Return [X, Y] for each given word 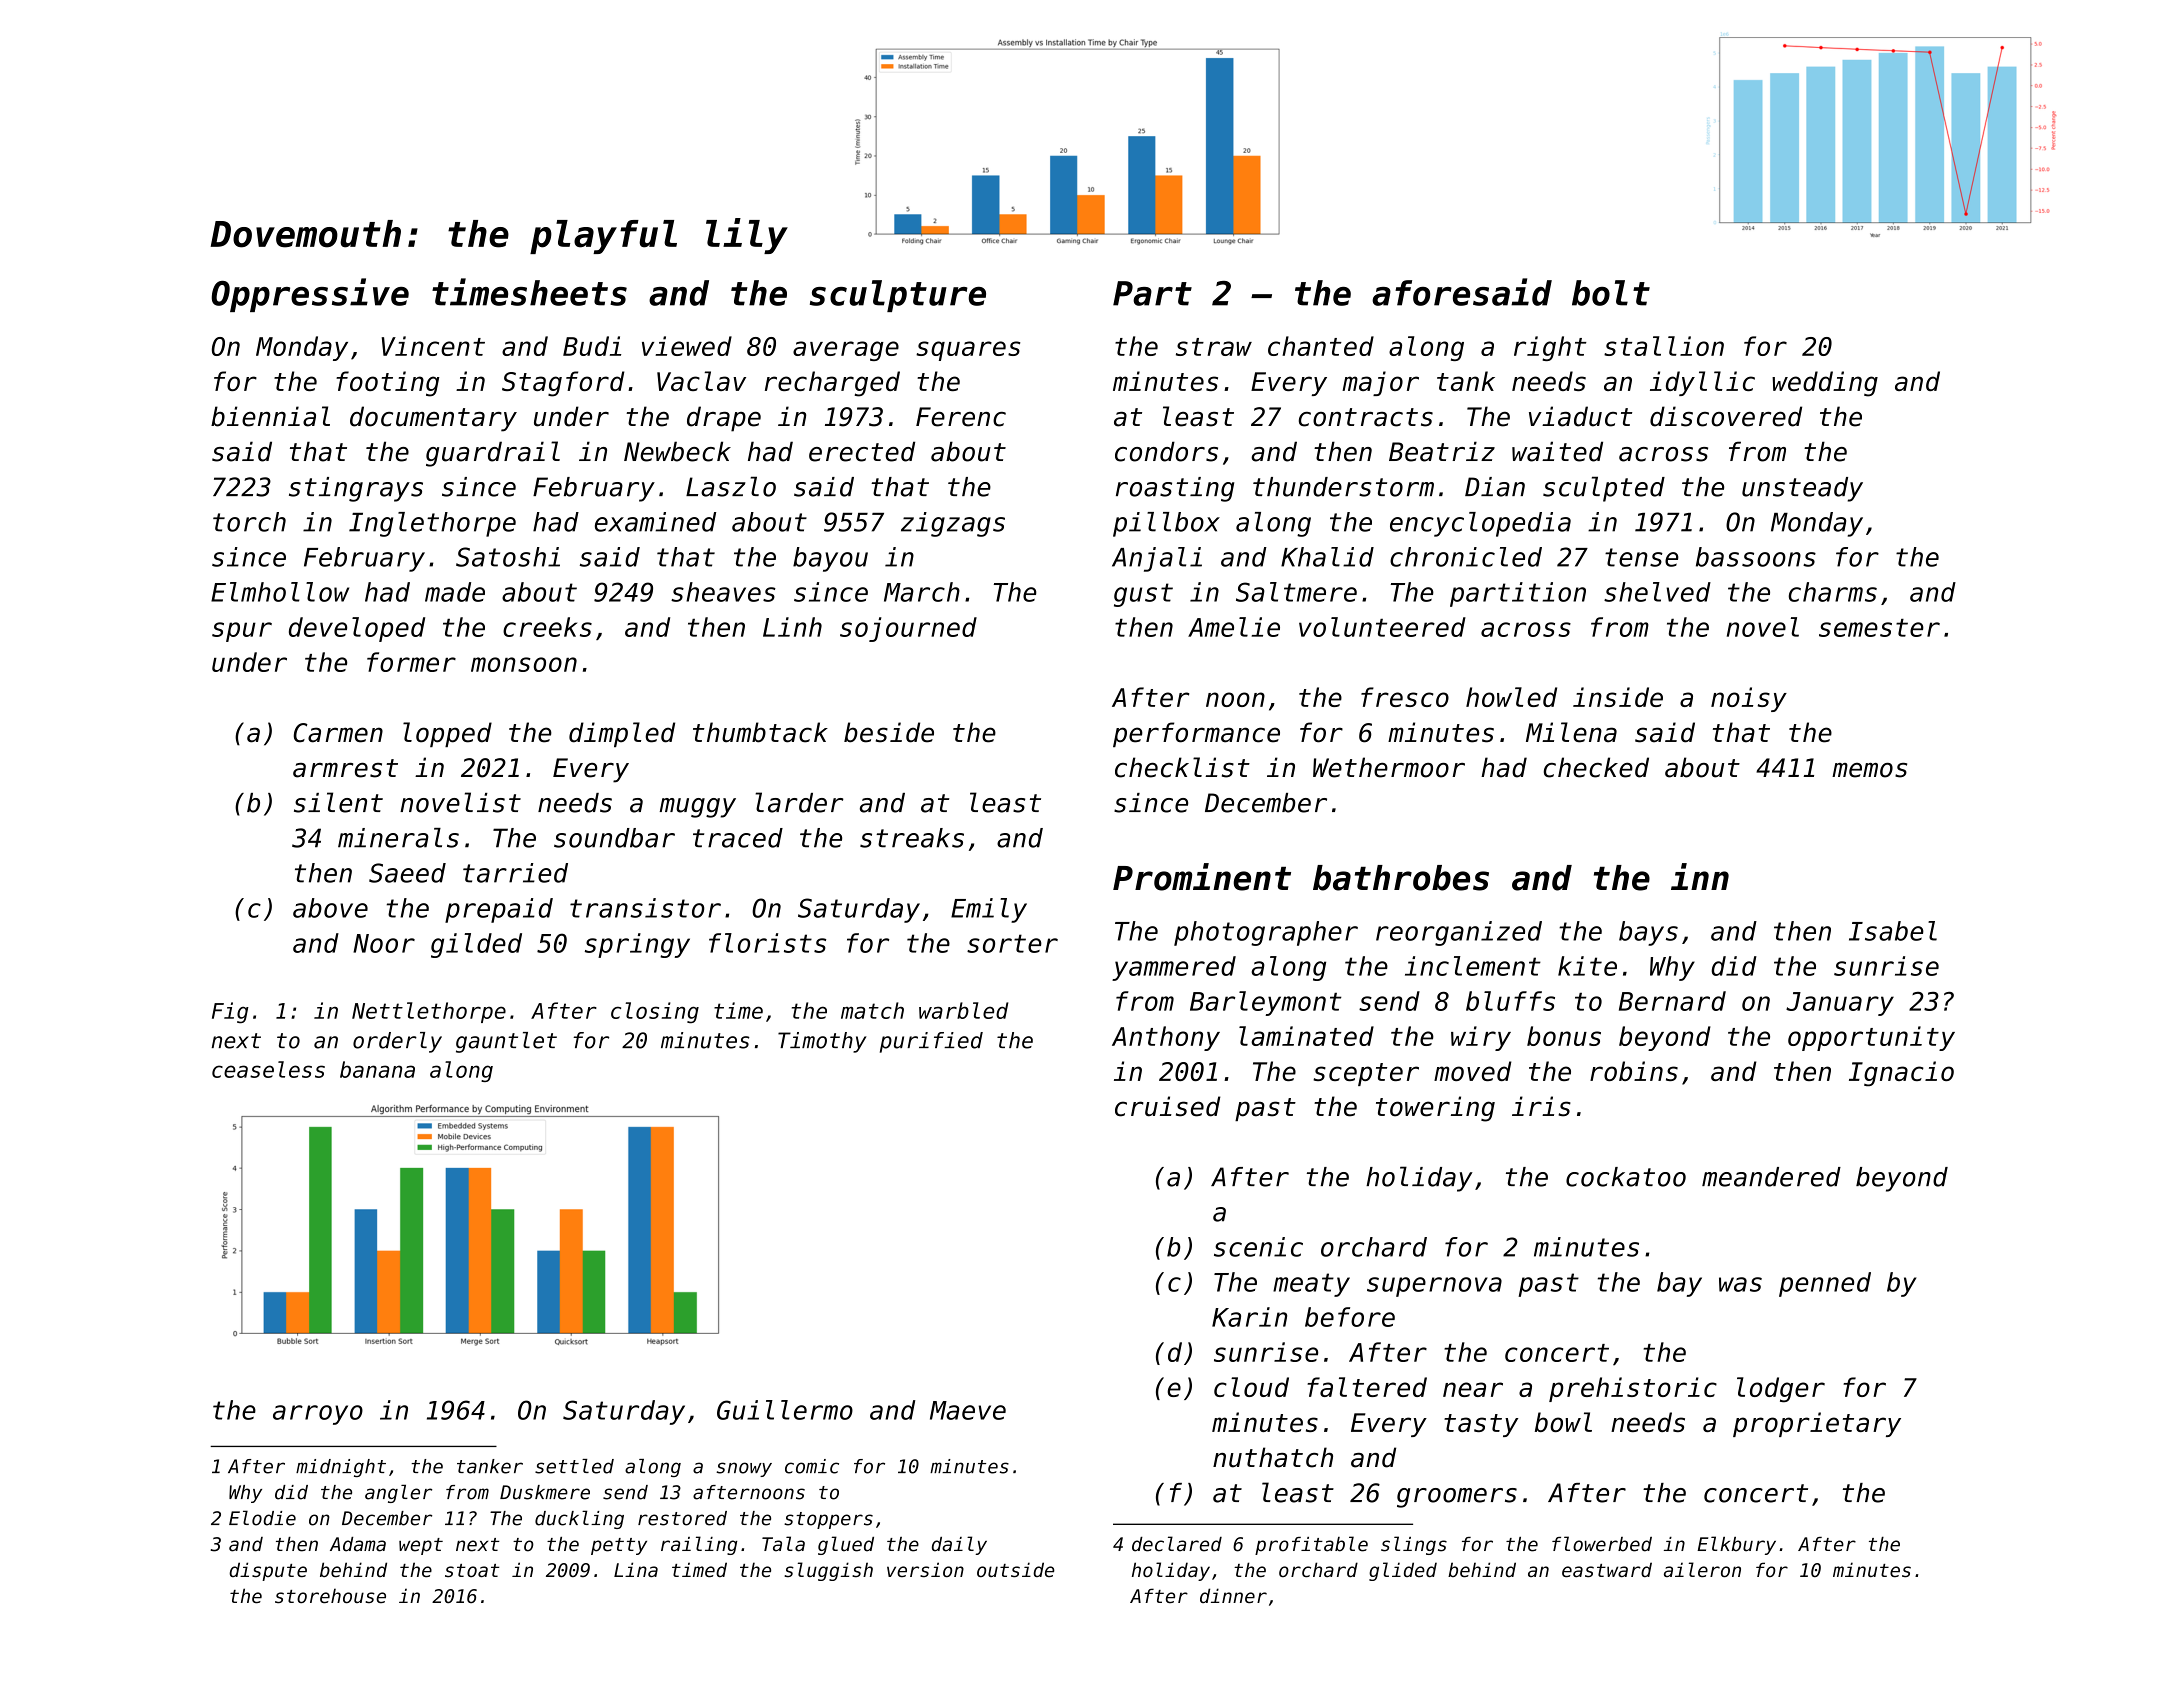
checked [1596, 767]
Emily [989, 910]
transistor [645, 908]
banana [377, 1069]
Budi [592, 346]
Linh [792, 627]
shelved [1657, 592]
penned [1825, 1284]
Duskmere [545, 1492]
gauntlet [506, 1042]
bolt [1611, 293]
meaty [1311, 1285]
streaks [912, 838]
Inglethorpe [432, 524]
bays [1648, 933]
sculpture [898, 296]
